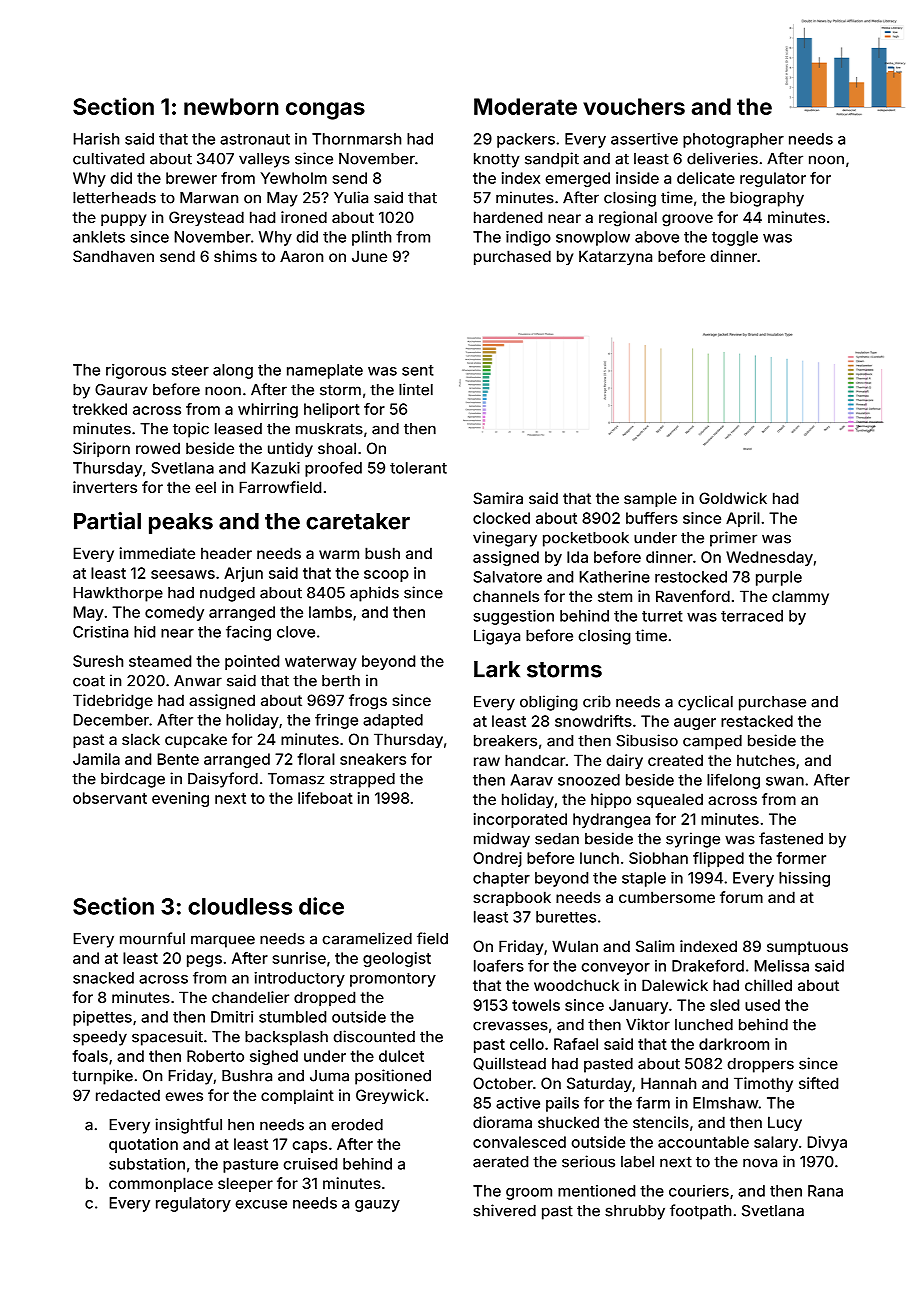 This image has width=924, height=1308. Describe the element at coordinates (103, 978) in the image. I see `snacked` at that location.
